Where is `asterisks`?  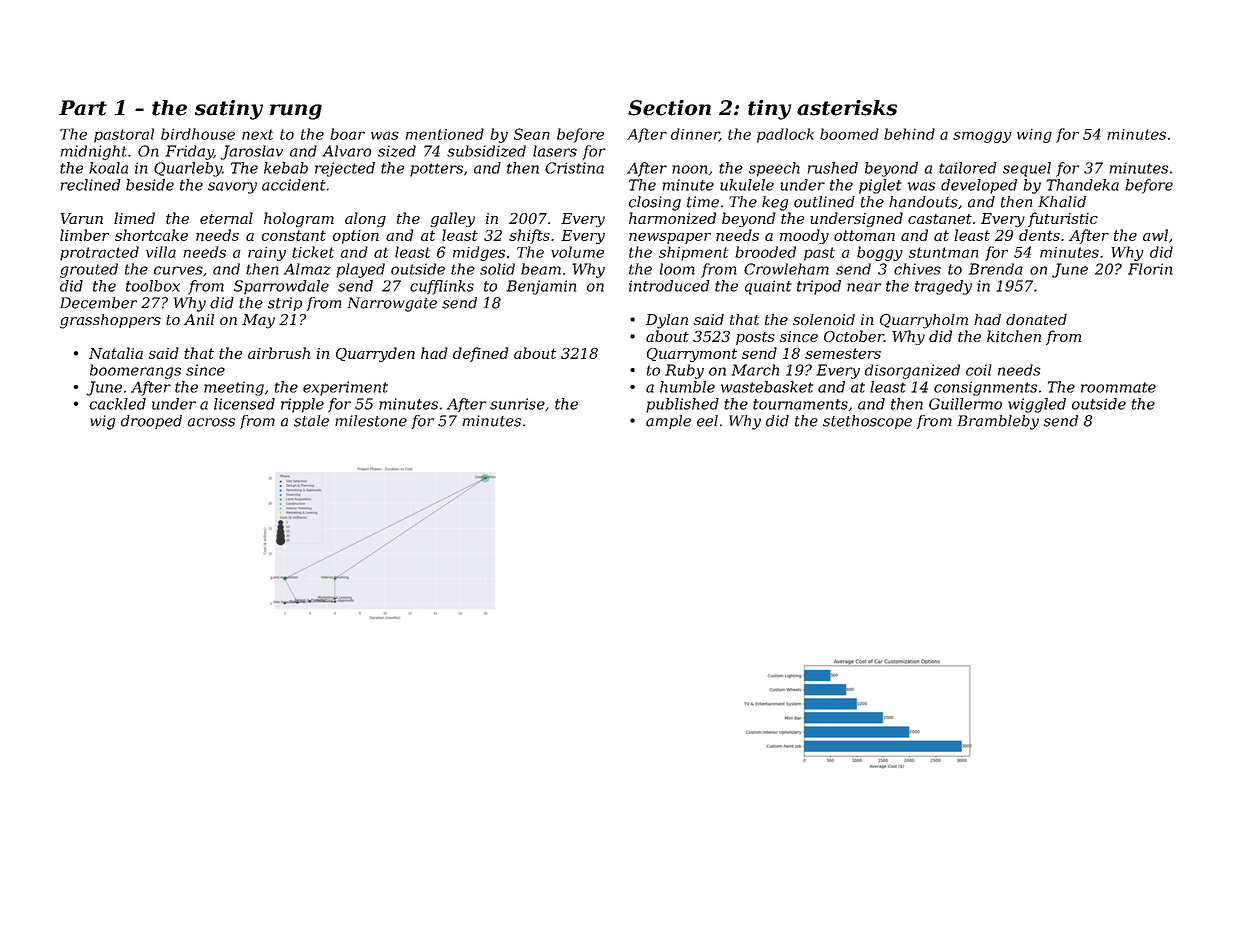
asterisks is located at coordinates (847, 108).
